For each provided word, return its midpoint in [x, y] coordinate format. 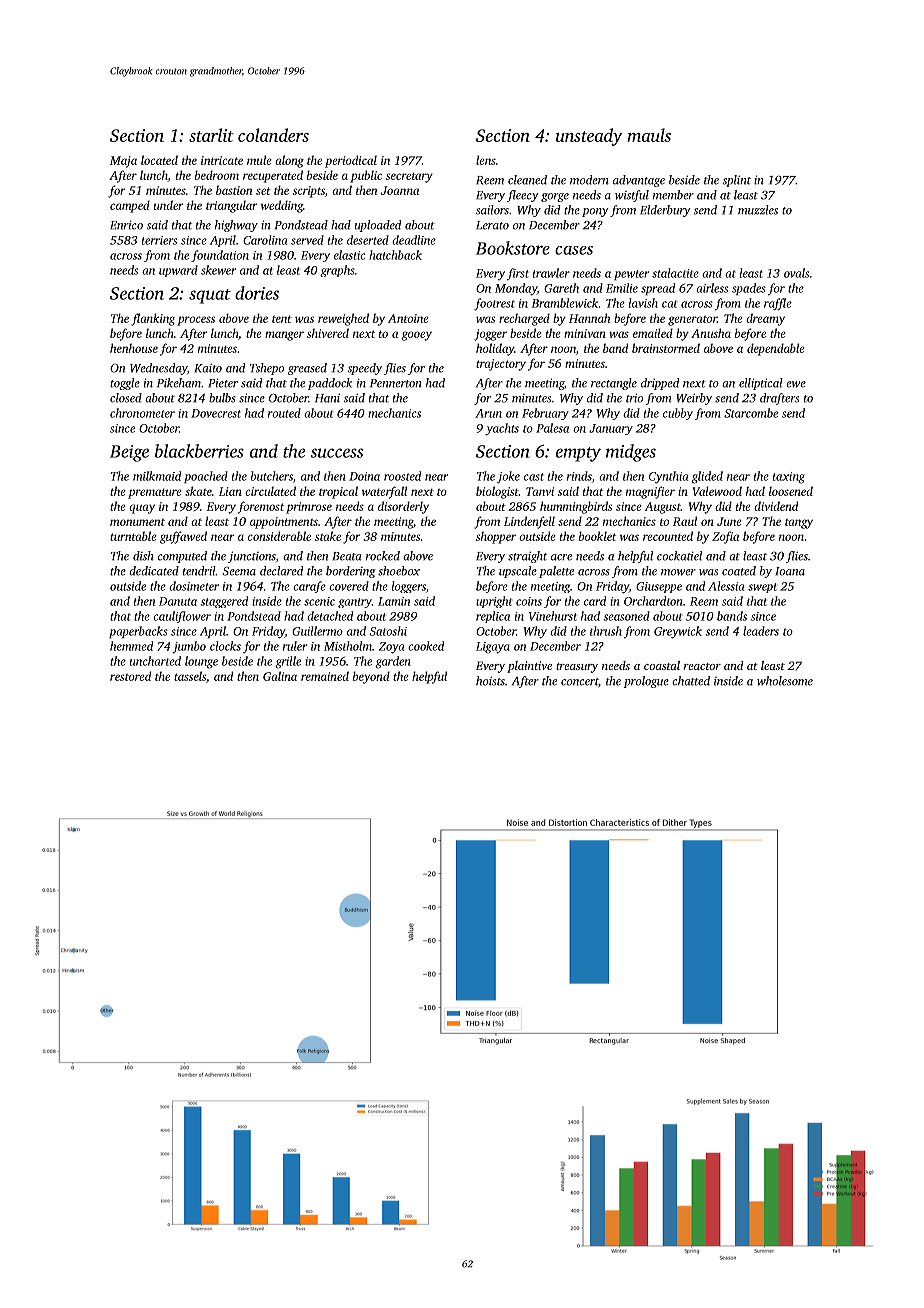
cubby [678, 414]
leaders [761, 631]
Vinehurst [553, 616]
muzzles [758, 210]
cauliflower [182, 617]
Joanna [400, 190]
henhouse [134, 348]
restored [130, 676]
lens [486, 160]
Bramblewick [565, 303]
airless [712, 288]
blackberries [199, 451]
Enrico [126, 225]
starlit [211, 135]
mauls [649, 135]
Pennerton [396, 383]
